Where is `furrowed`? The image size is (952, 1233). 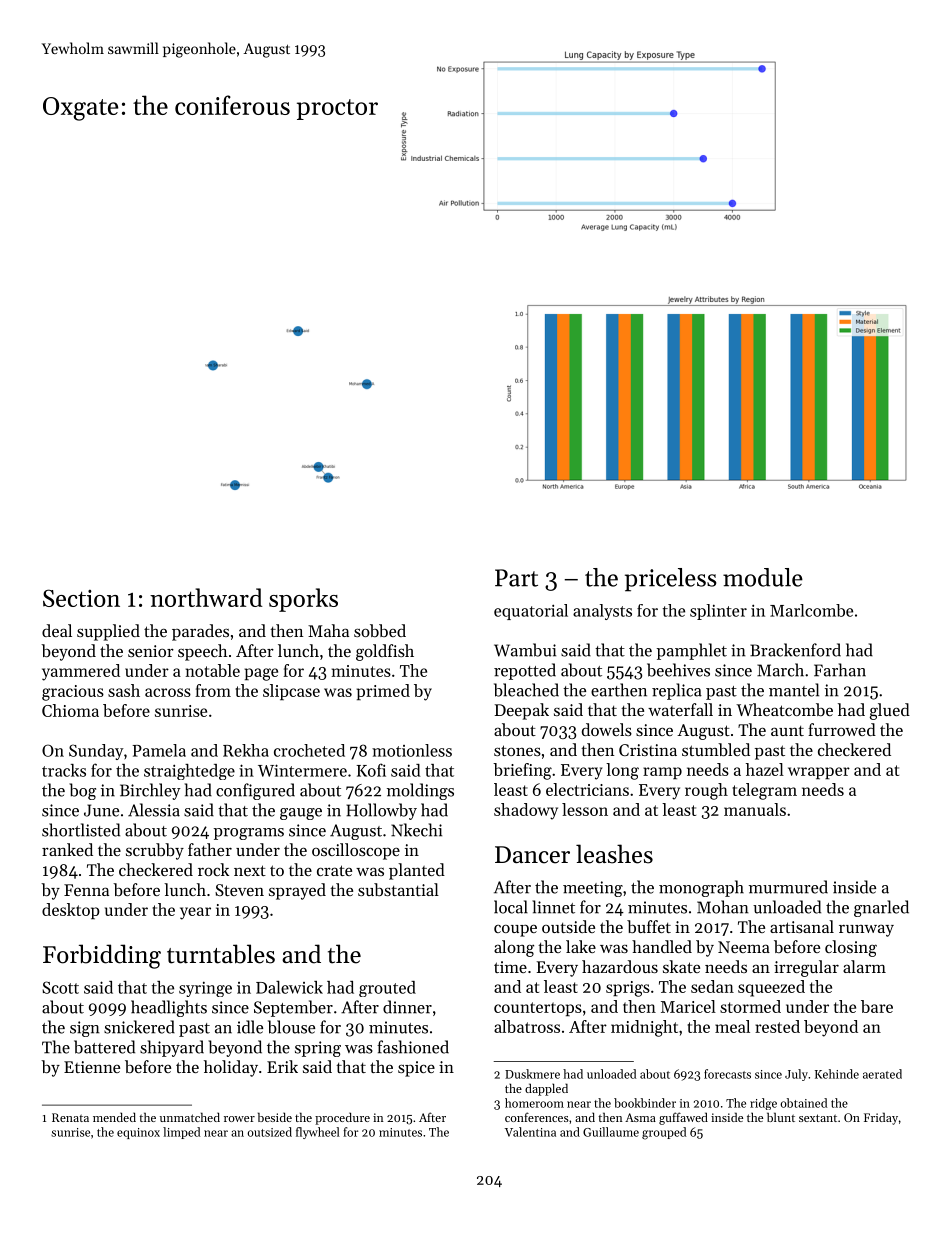 furrowed is located at coordinates (842, 729).
